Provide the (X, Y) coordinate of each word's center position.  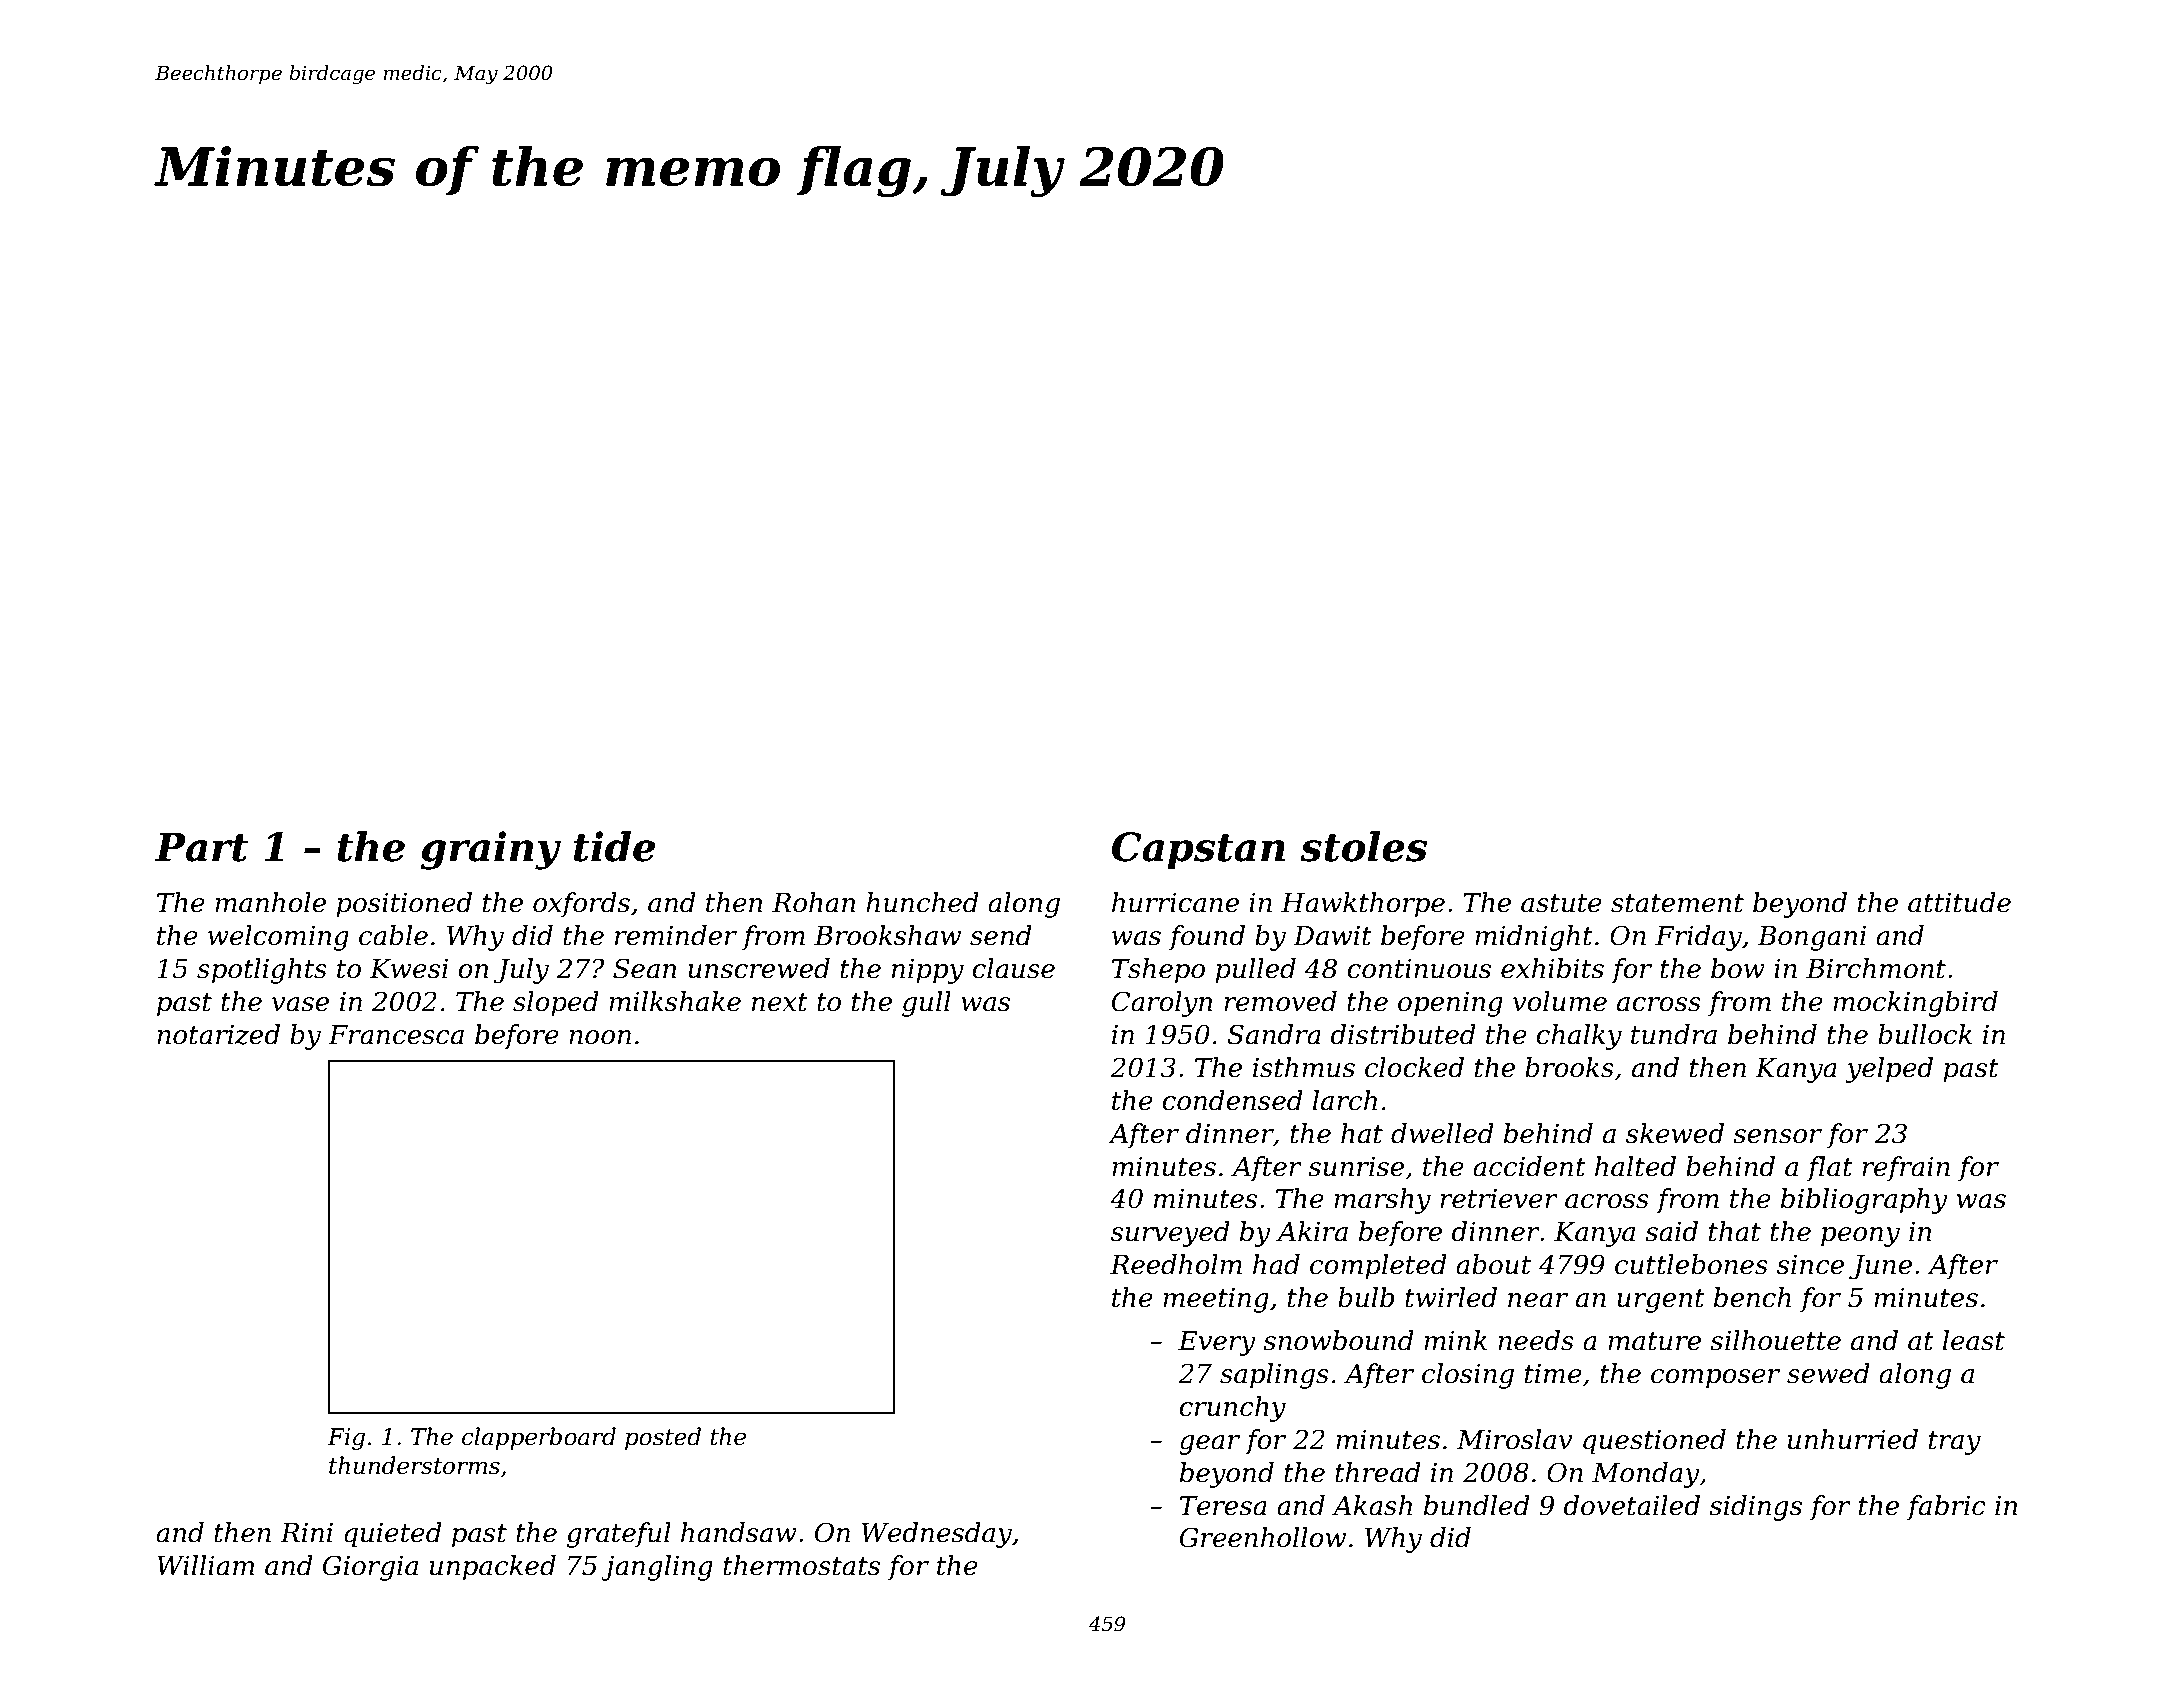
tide (614, 846)
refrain (1906, 1169)
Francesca (396, 1035)
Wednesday (937, 1535)
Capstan (1198, 850)
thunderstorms (414, 1465)
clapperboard (539, 1438)
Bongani (1812, 938)
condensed (1232, 1100)
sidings (1755, 1508)
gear (1209, 1445)
